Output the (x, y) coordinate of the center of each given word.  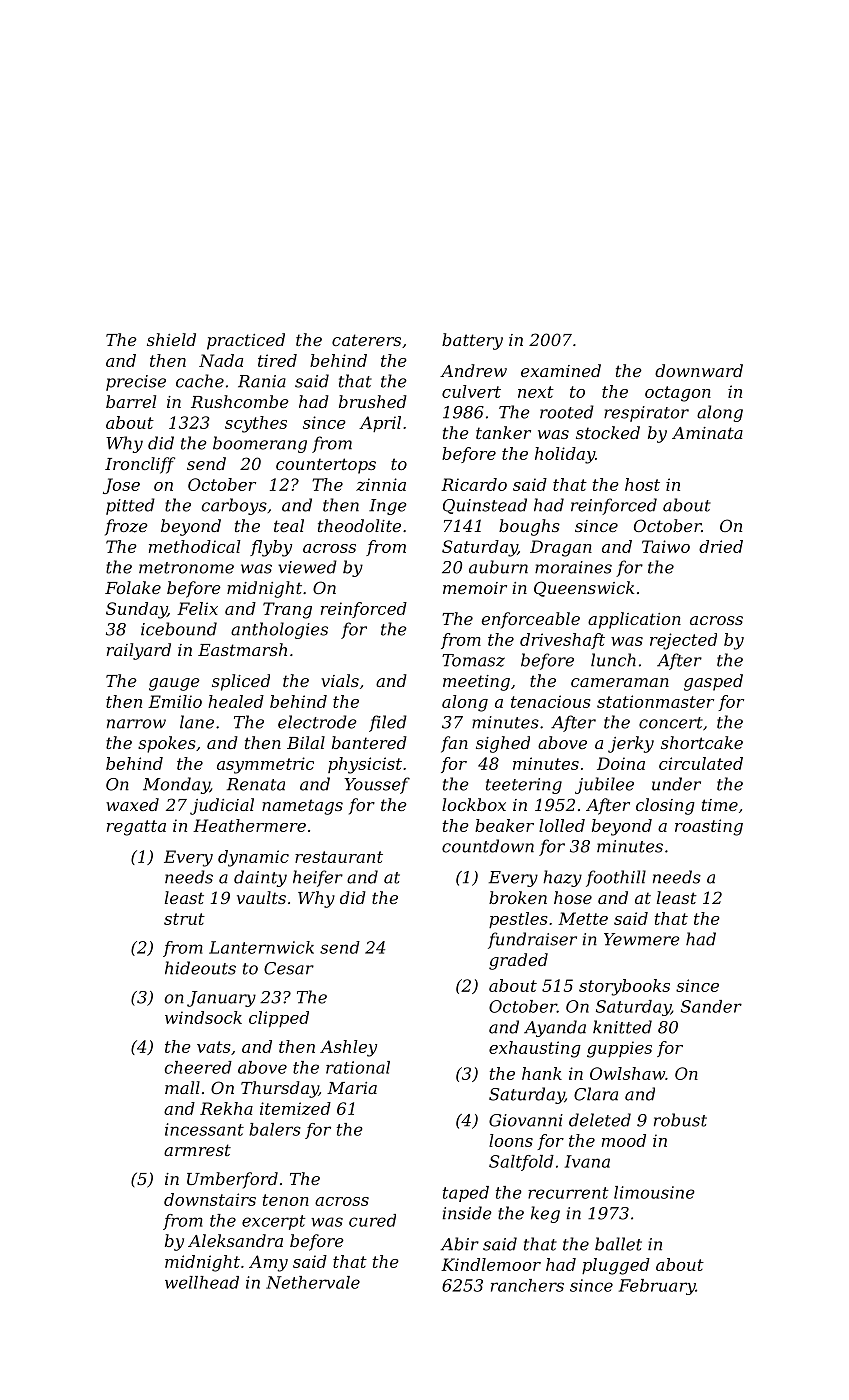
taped (466, 1194)
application (634, 620)
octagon (678, 394)
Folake (133, 587)
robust (680, 1120)
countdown (488, 846)
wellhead (202, 1282)
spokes (167, 744)
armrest (197, 1150)
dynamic (253, 858)
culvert (471, 391)
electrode (317, 722)
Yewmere (642, 939)
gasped (713, 682)
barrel (131, 401)
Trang (287, 610)
